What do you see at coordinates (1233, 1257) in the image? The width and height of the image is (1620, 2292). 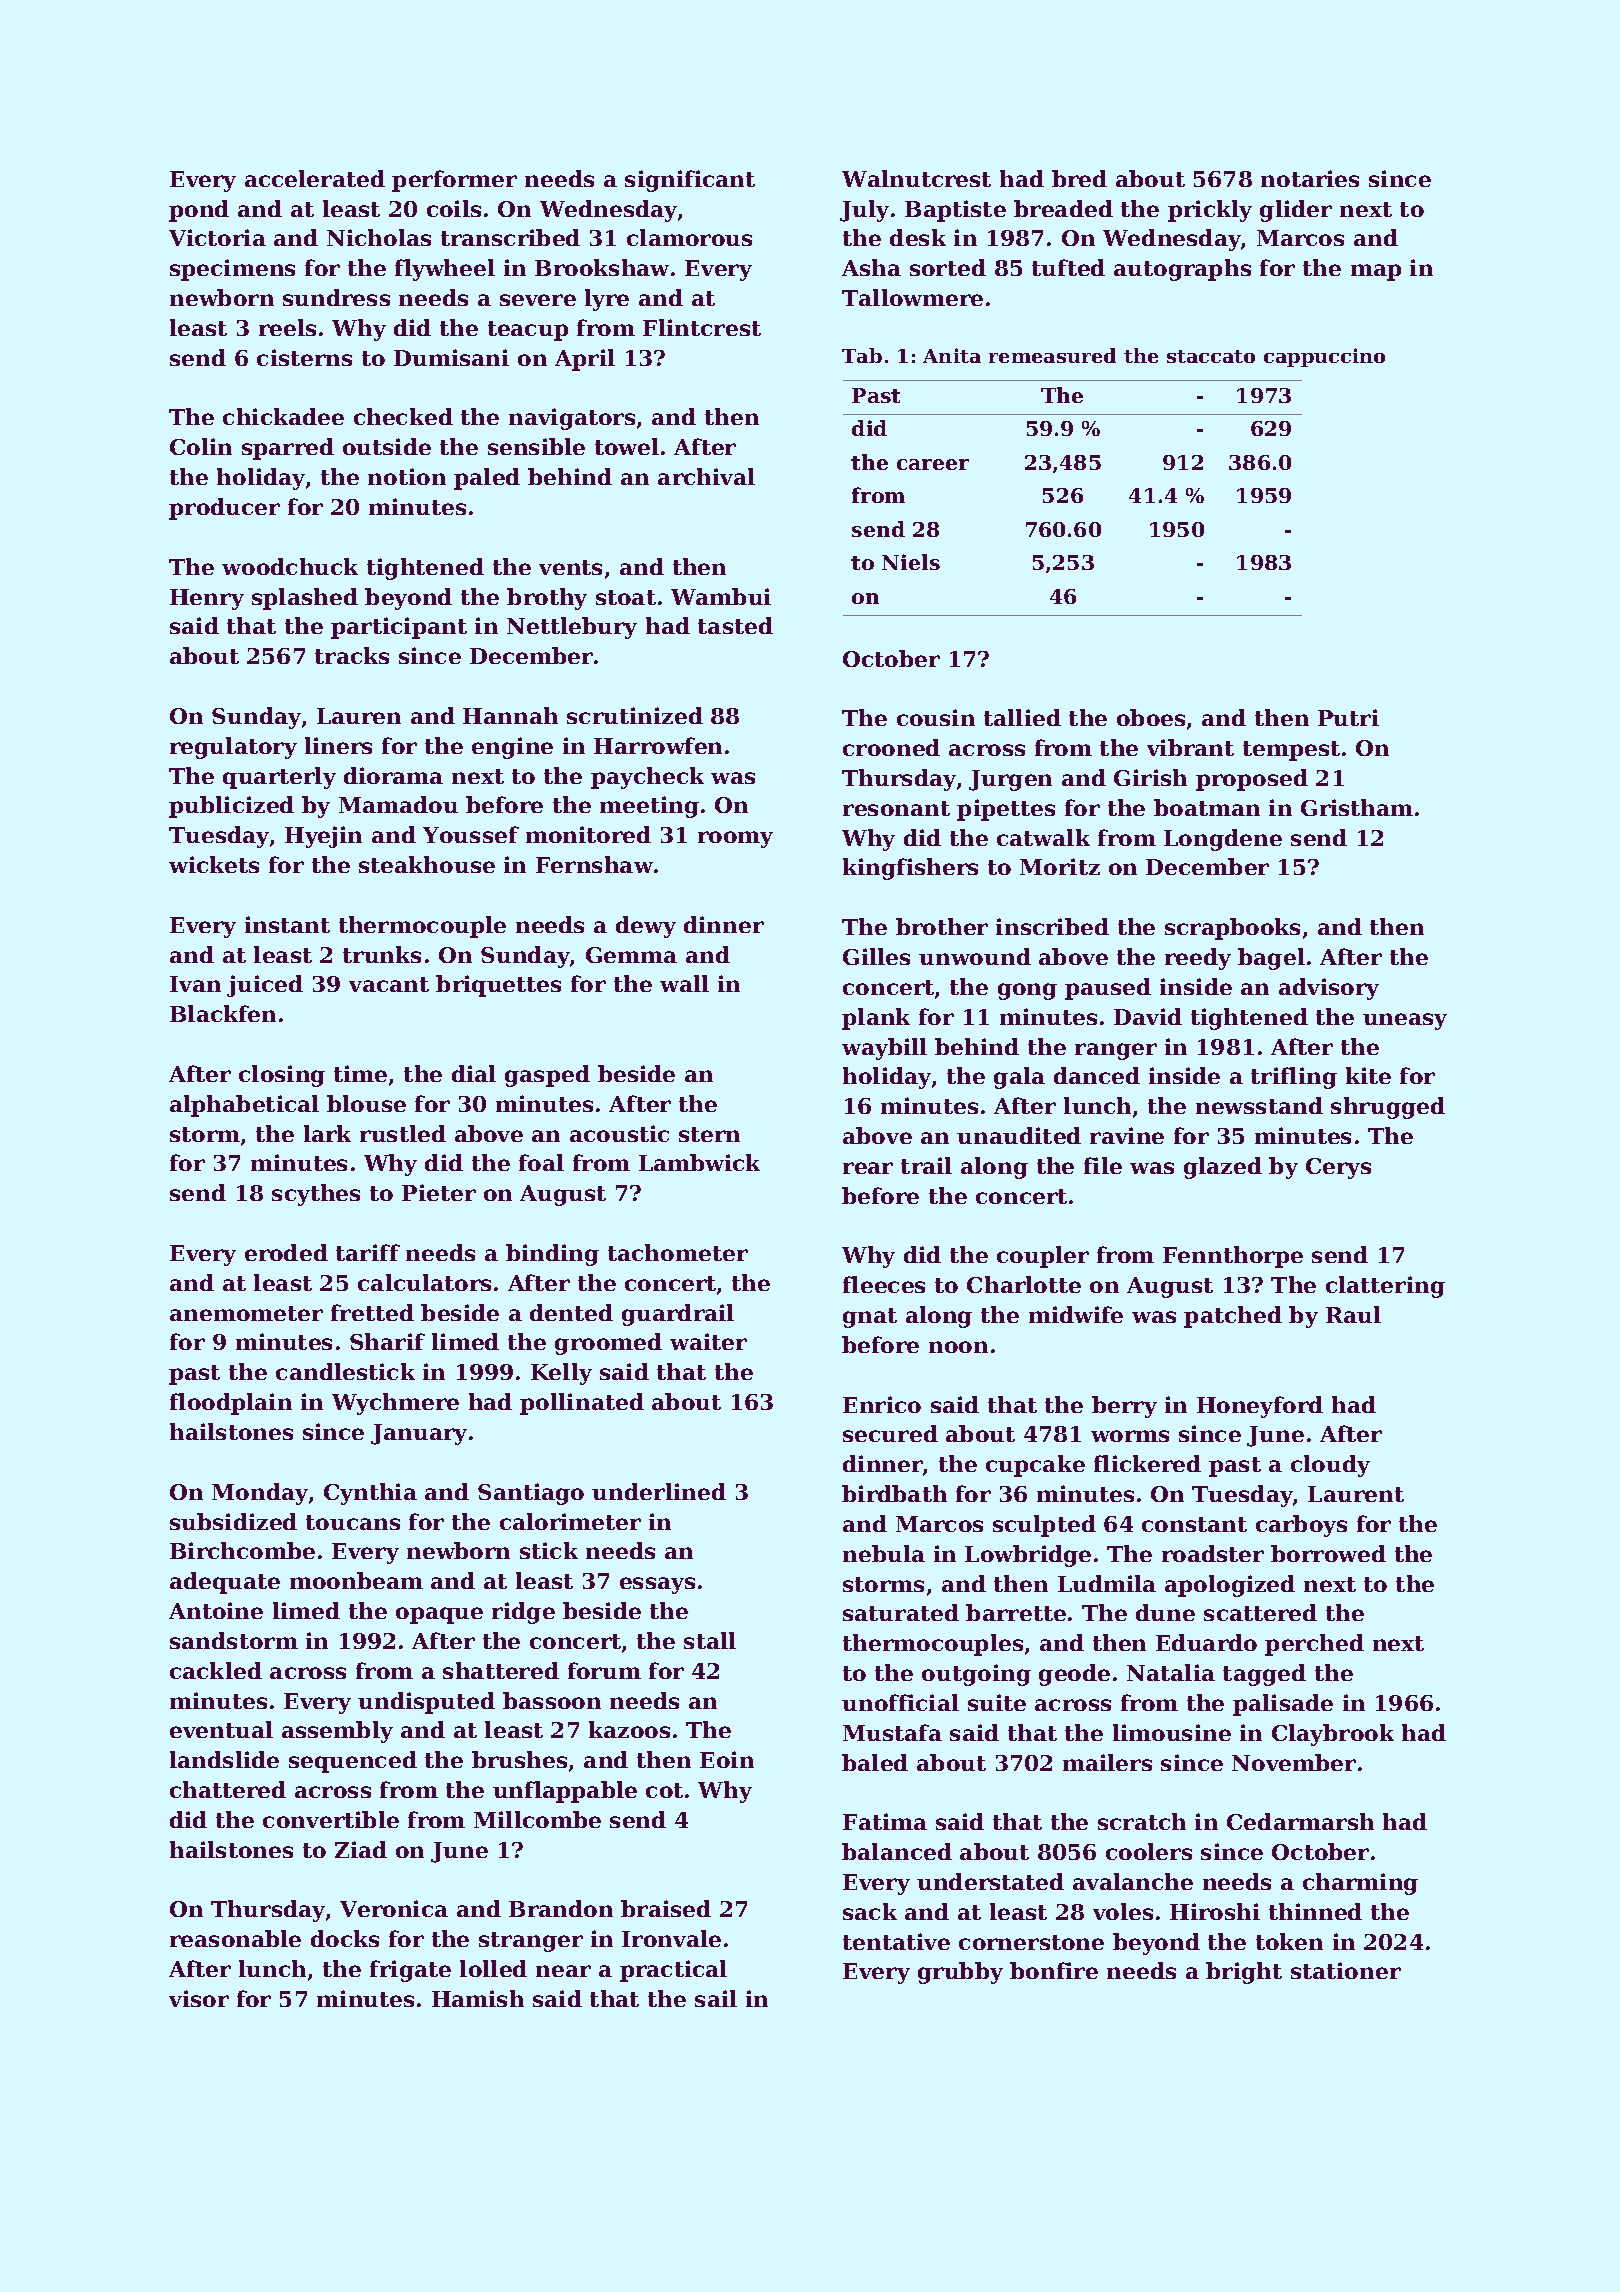 I see `Fennthorpe` at bounding box center [1233, 1257].
